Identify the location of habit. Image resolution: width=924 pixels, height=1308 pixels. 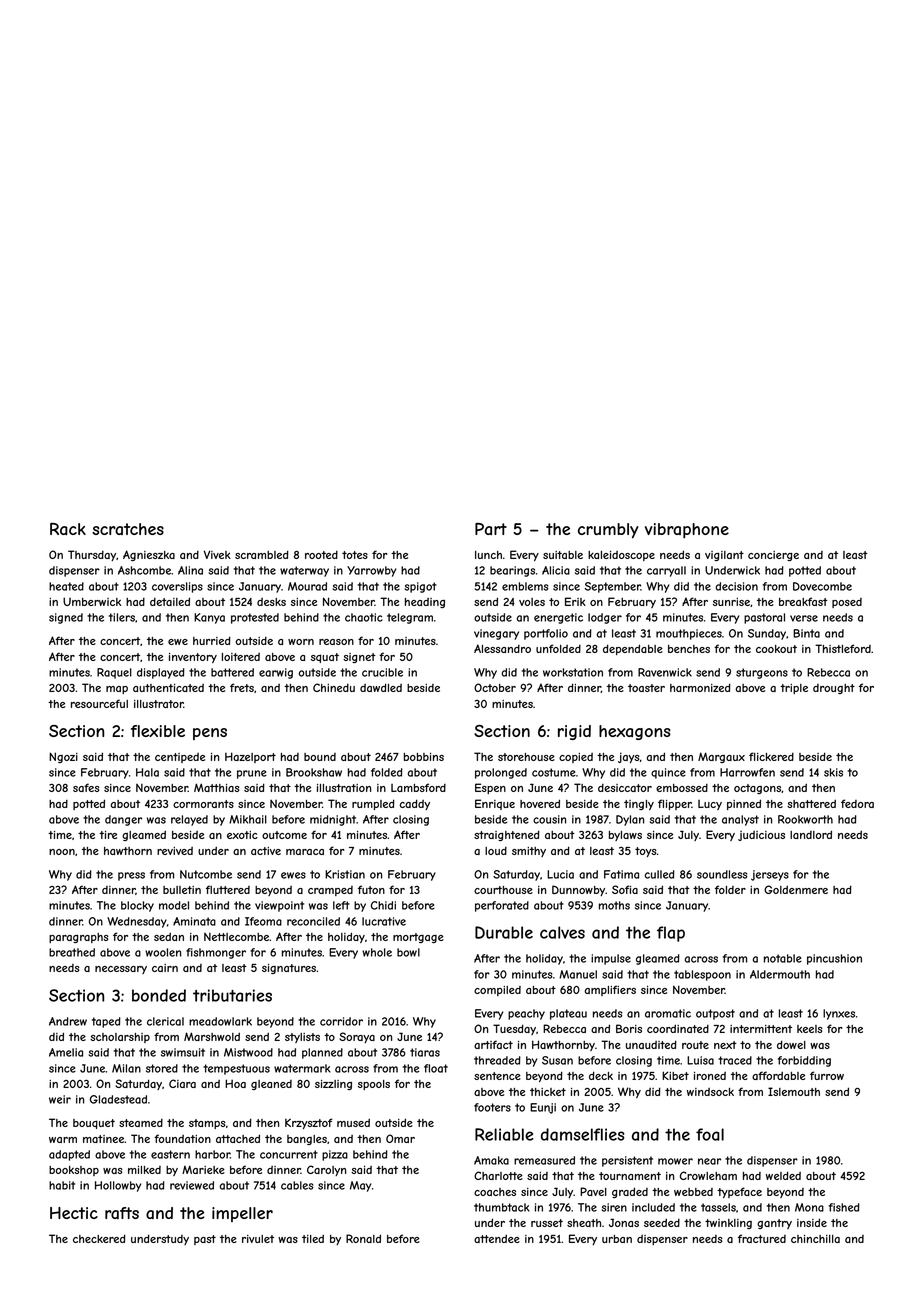
(62, 1185).
